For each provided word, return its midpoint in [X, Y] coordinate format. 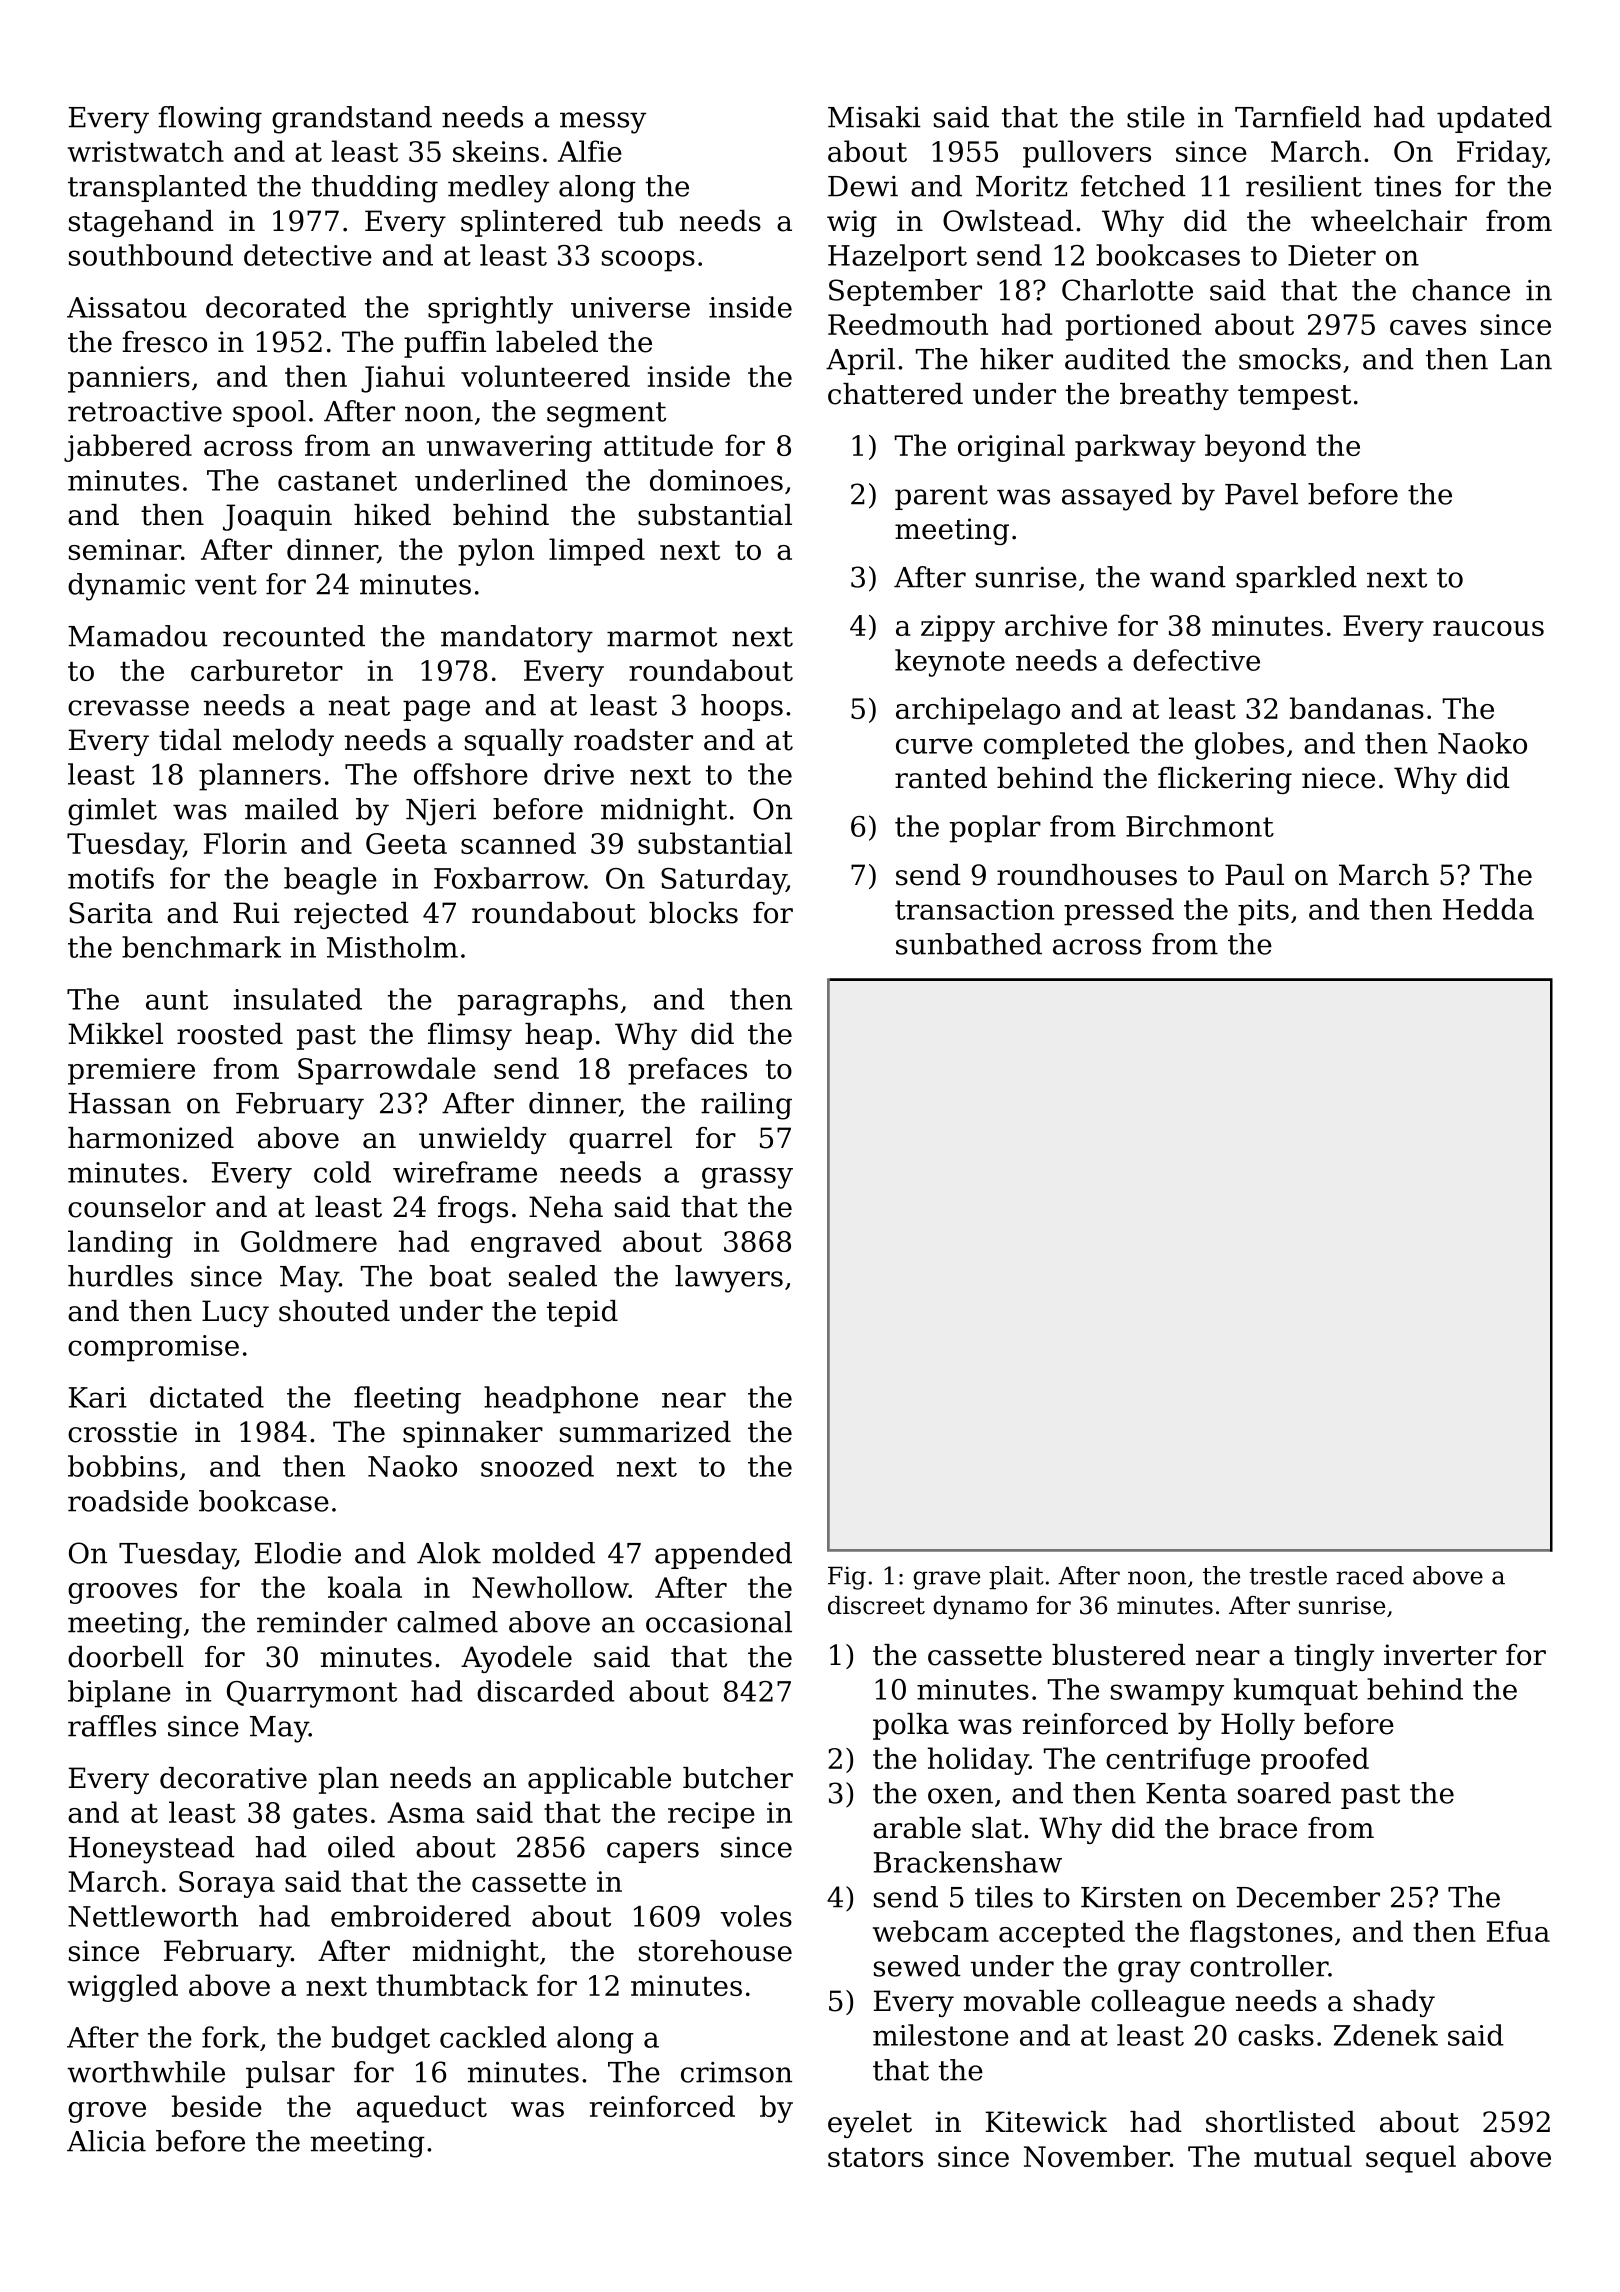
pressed [1119, 912]
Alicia [106, 2141]
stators [875, 2157]
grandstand [352, 120]
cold [342, 1172]
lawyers [729, 1279]
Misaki [874, 117]
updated [1494, 119]
